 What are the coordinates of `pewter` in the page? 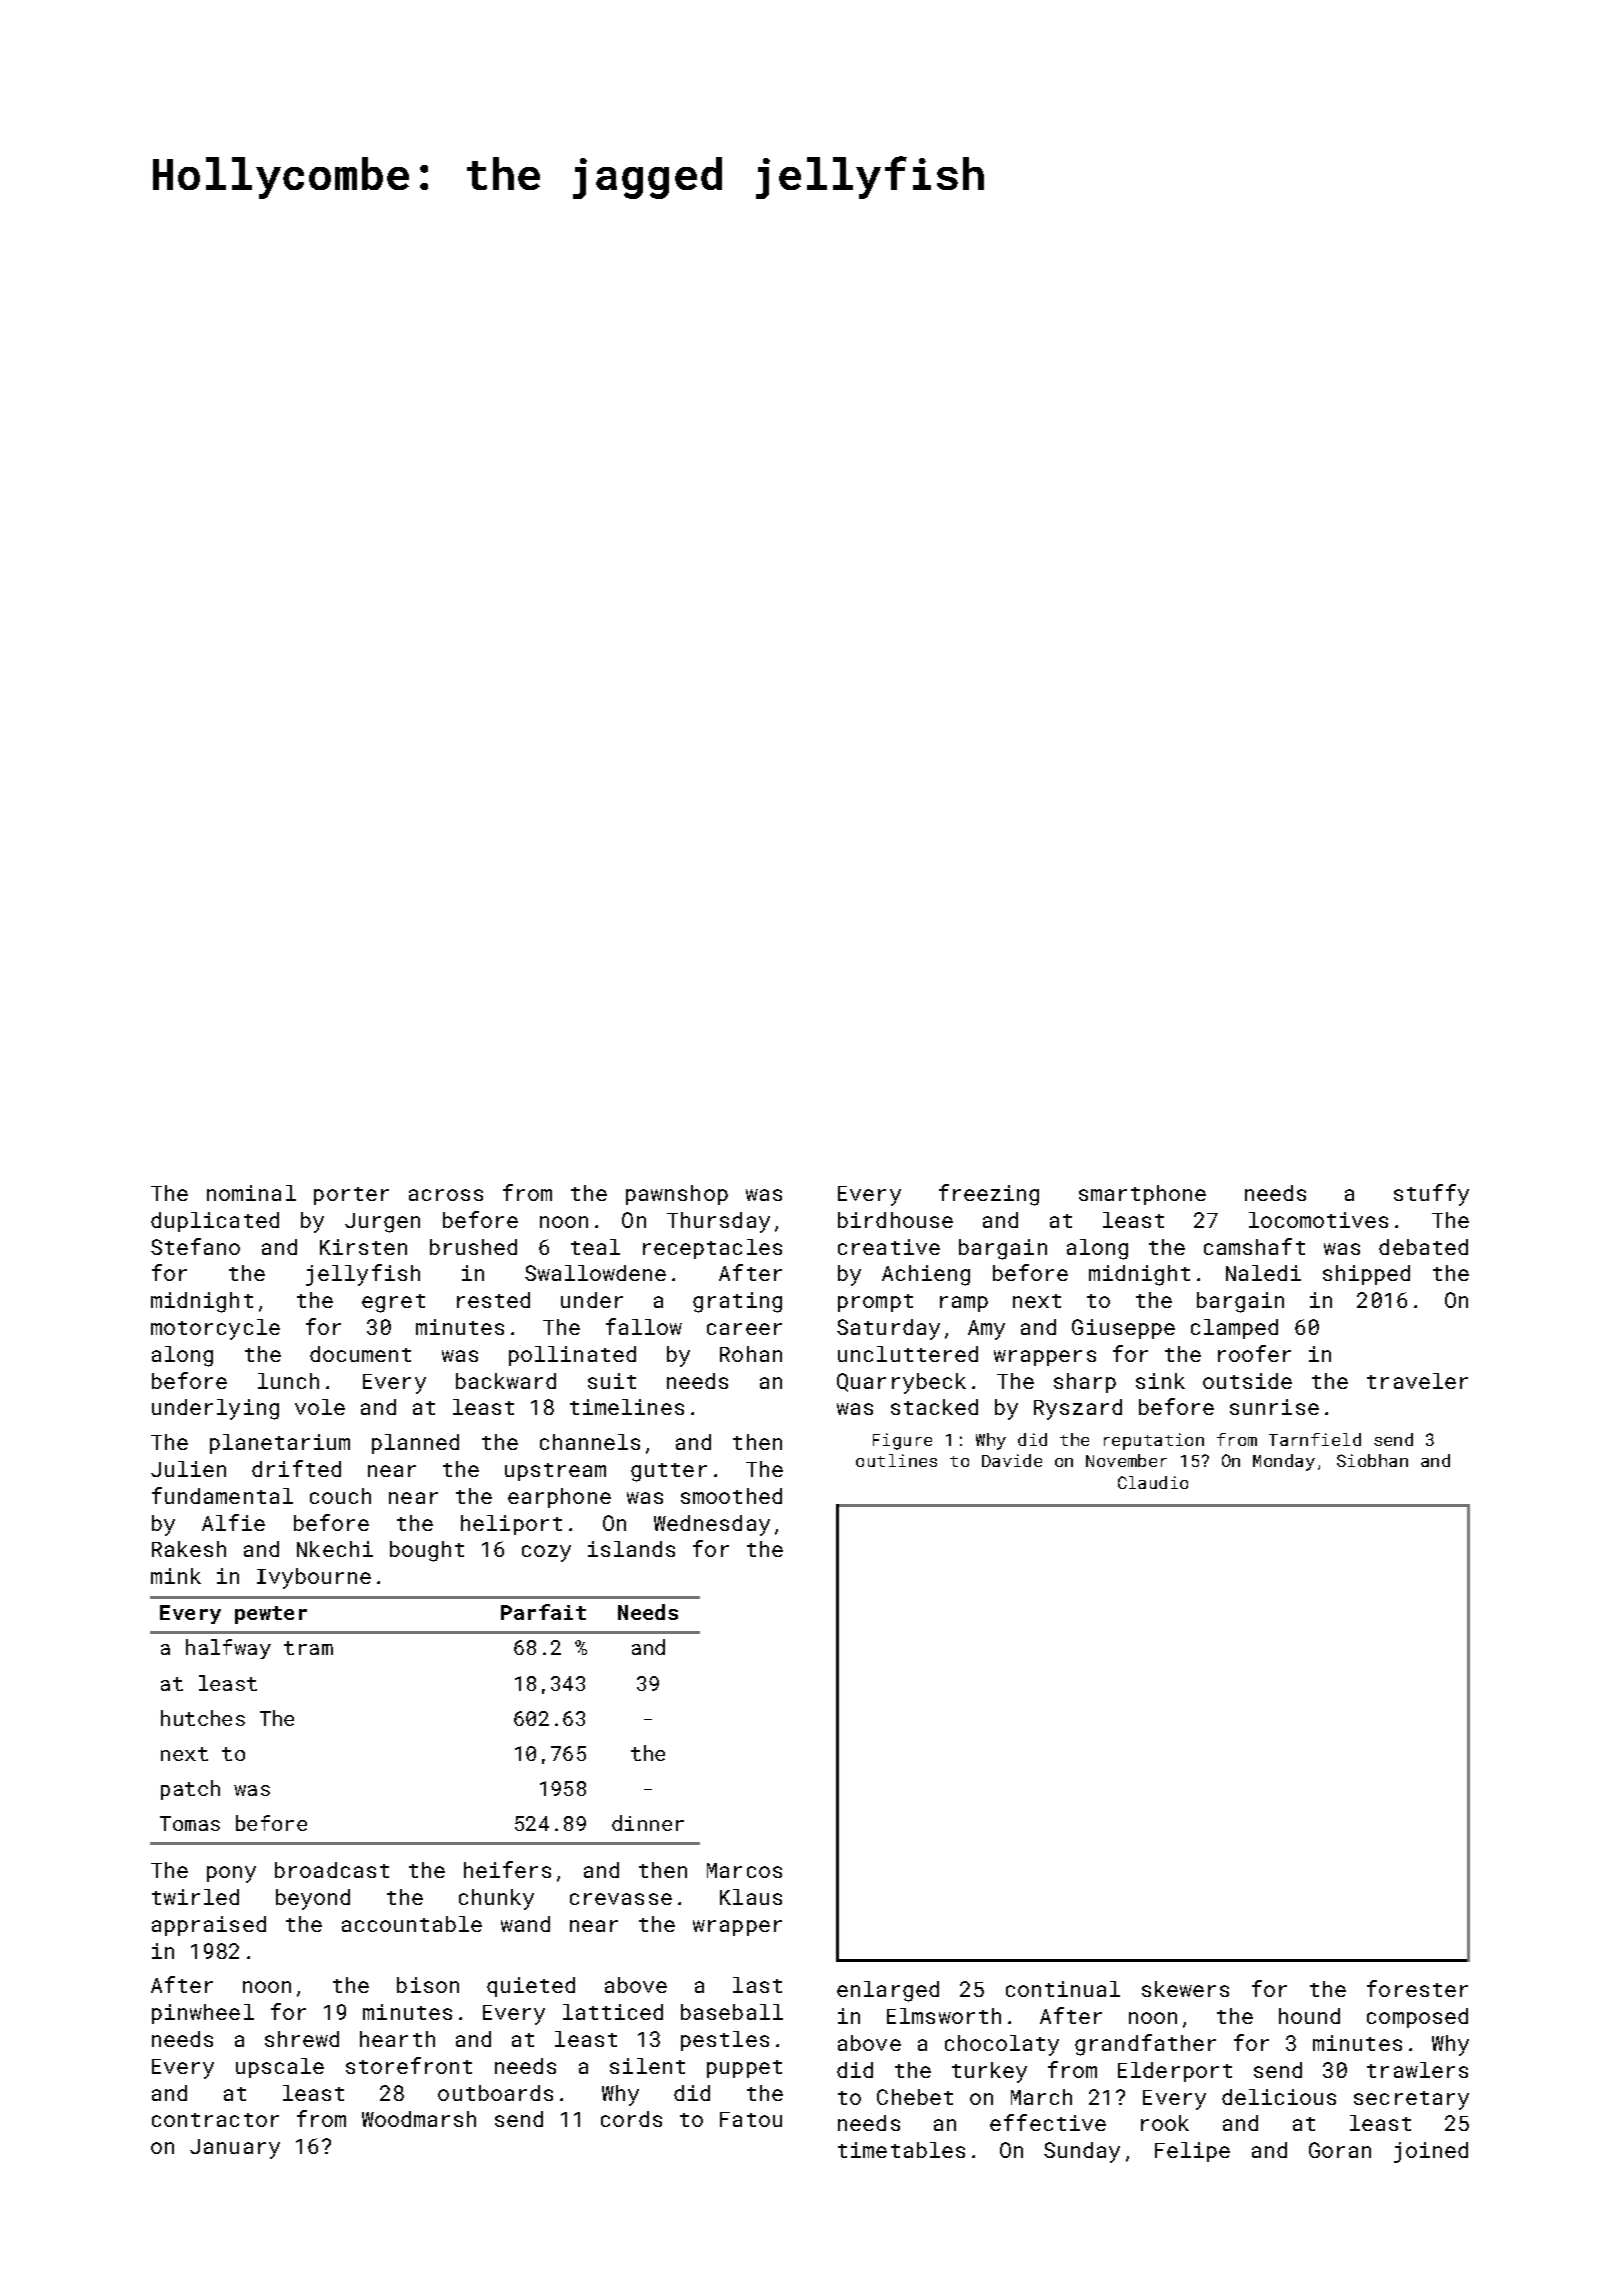 It's located at (271, 1615).
